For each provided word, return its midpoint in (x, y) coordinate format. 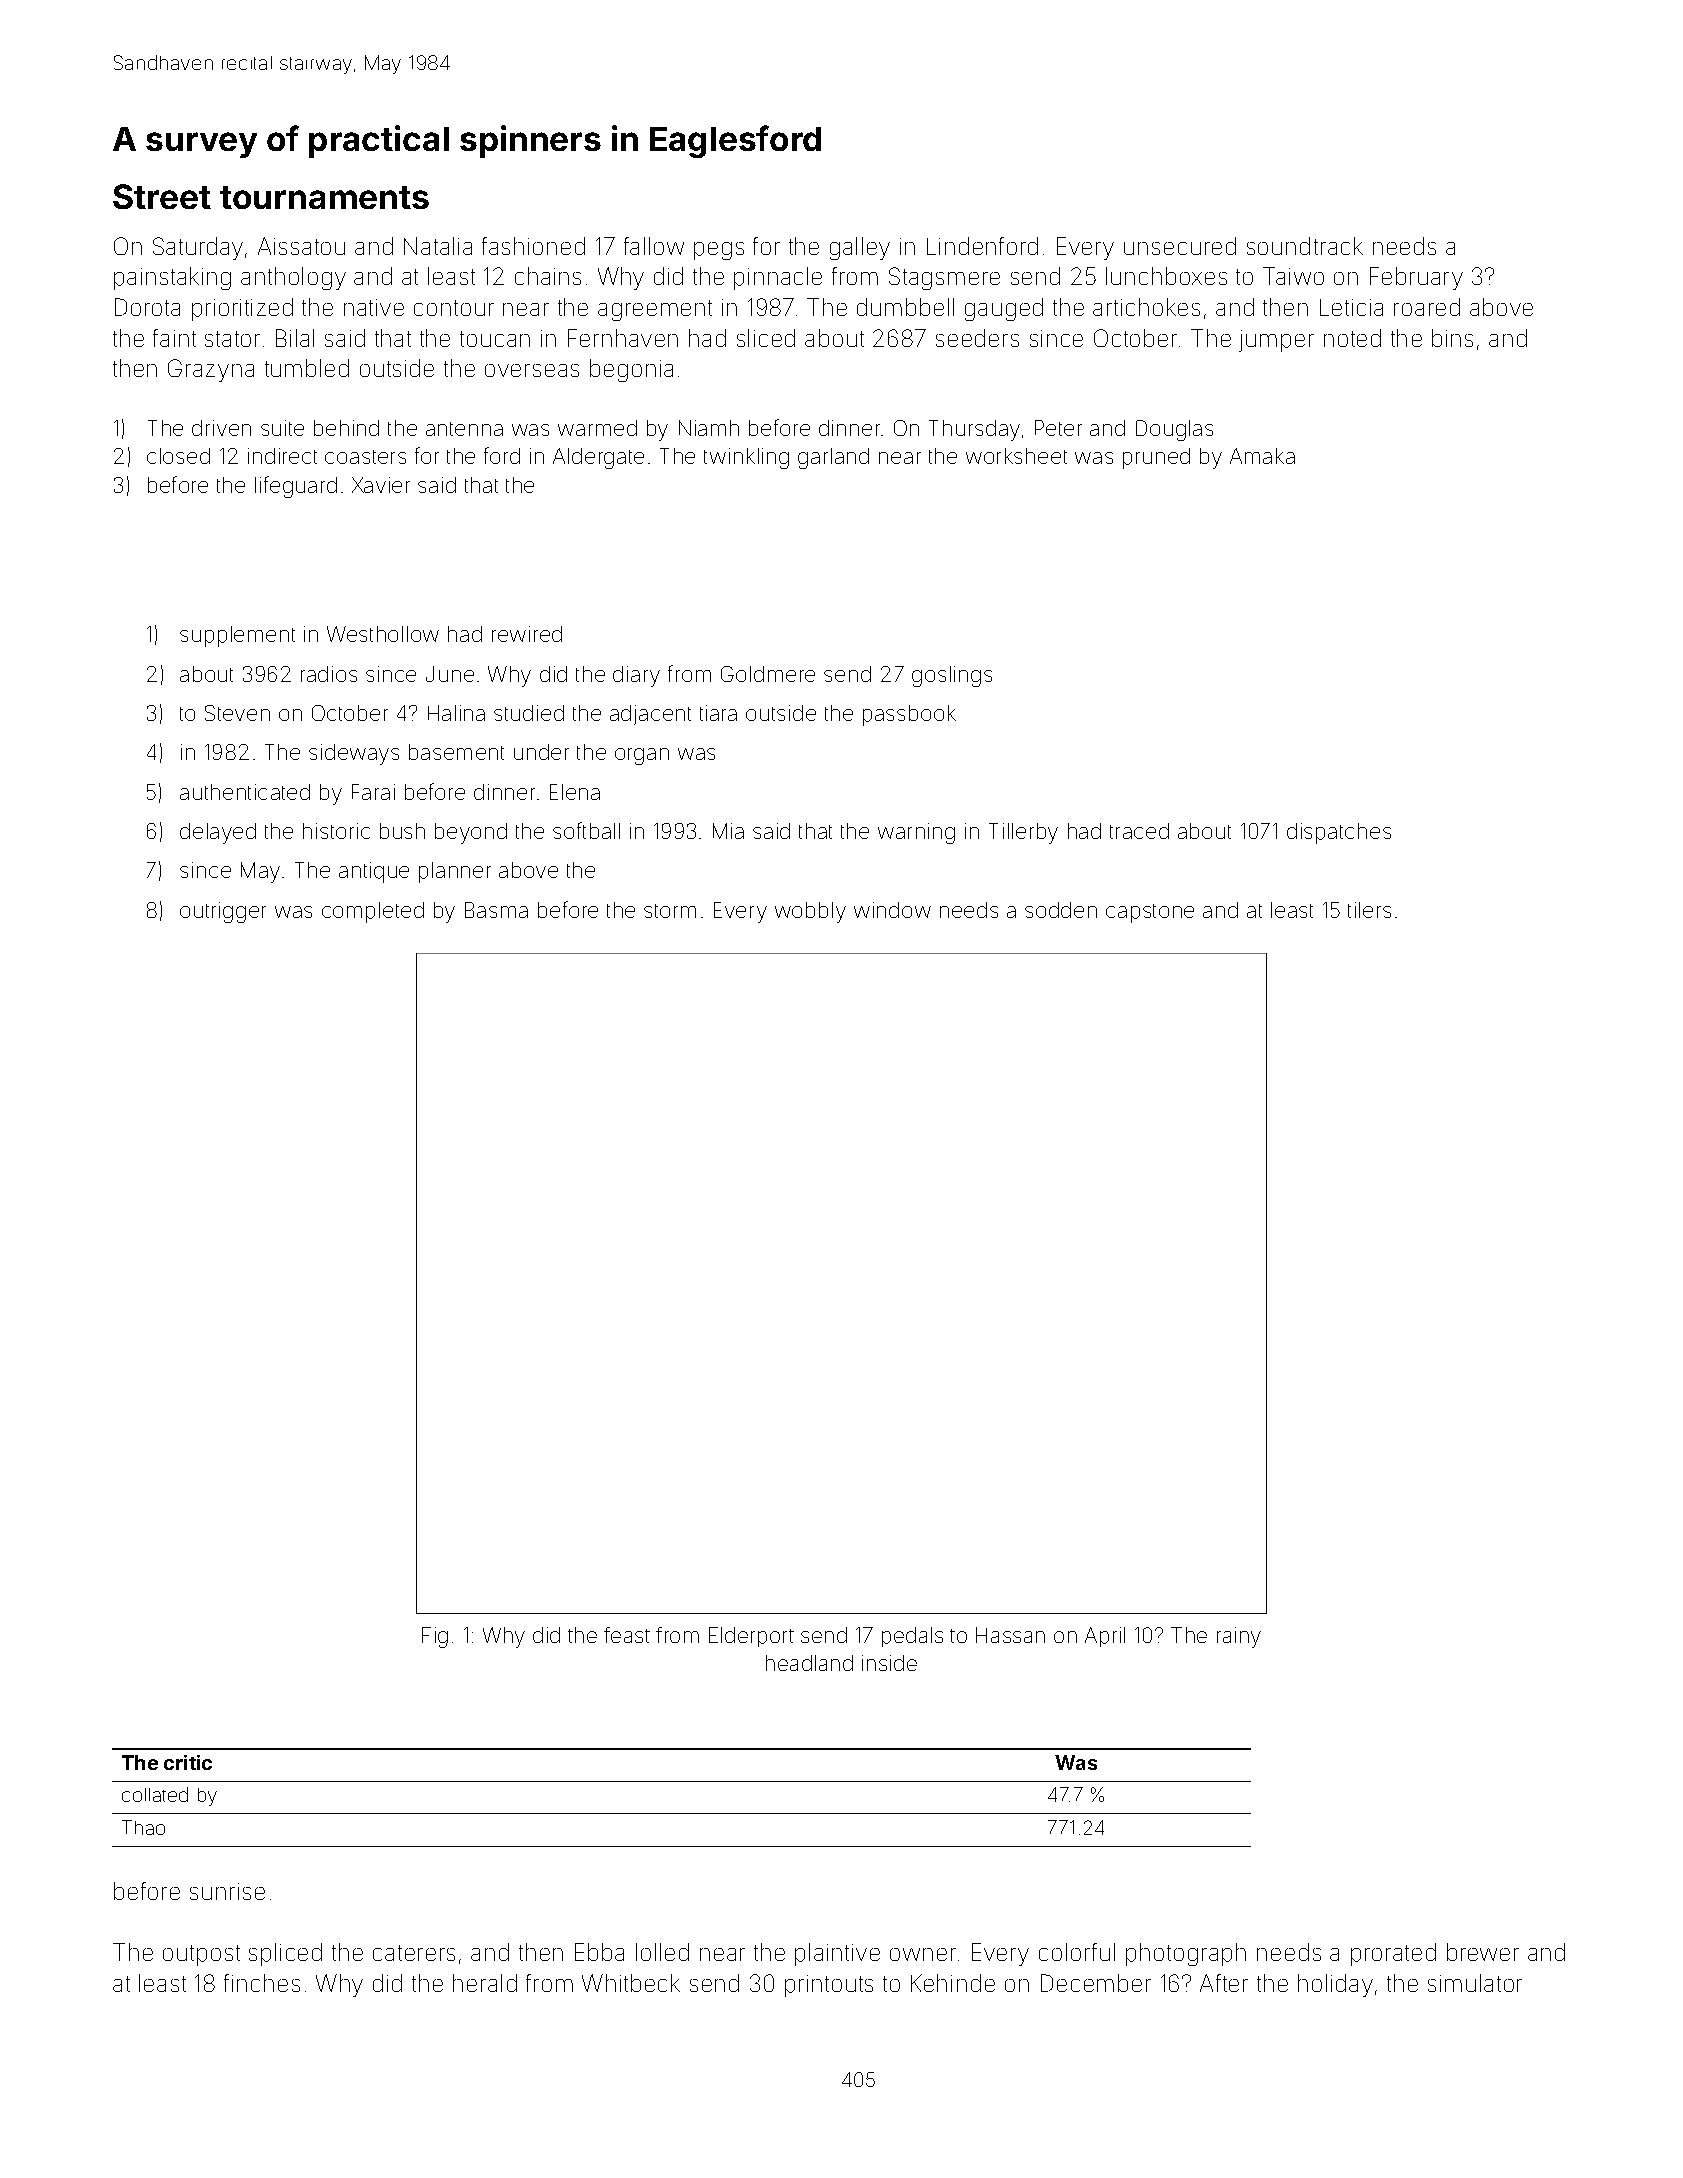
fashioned (533, 246)
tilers (1369, 910)
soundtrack (1305, 246)
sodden (1061, 910)
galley (860, 248)
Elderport (751, 1637)
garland (833, 458)
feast (627, 1635)
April (1105, 1637)
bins (1452, 338)
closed (178, 456)
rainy (1239, 1637)
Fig (435, 1637)
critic (188, 1762)
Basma (496, 910)
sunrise (227, 1891)
